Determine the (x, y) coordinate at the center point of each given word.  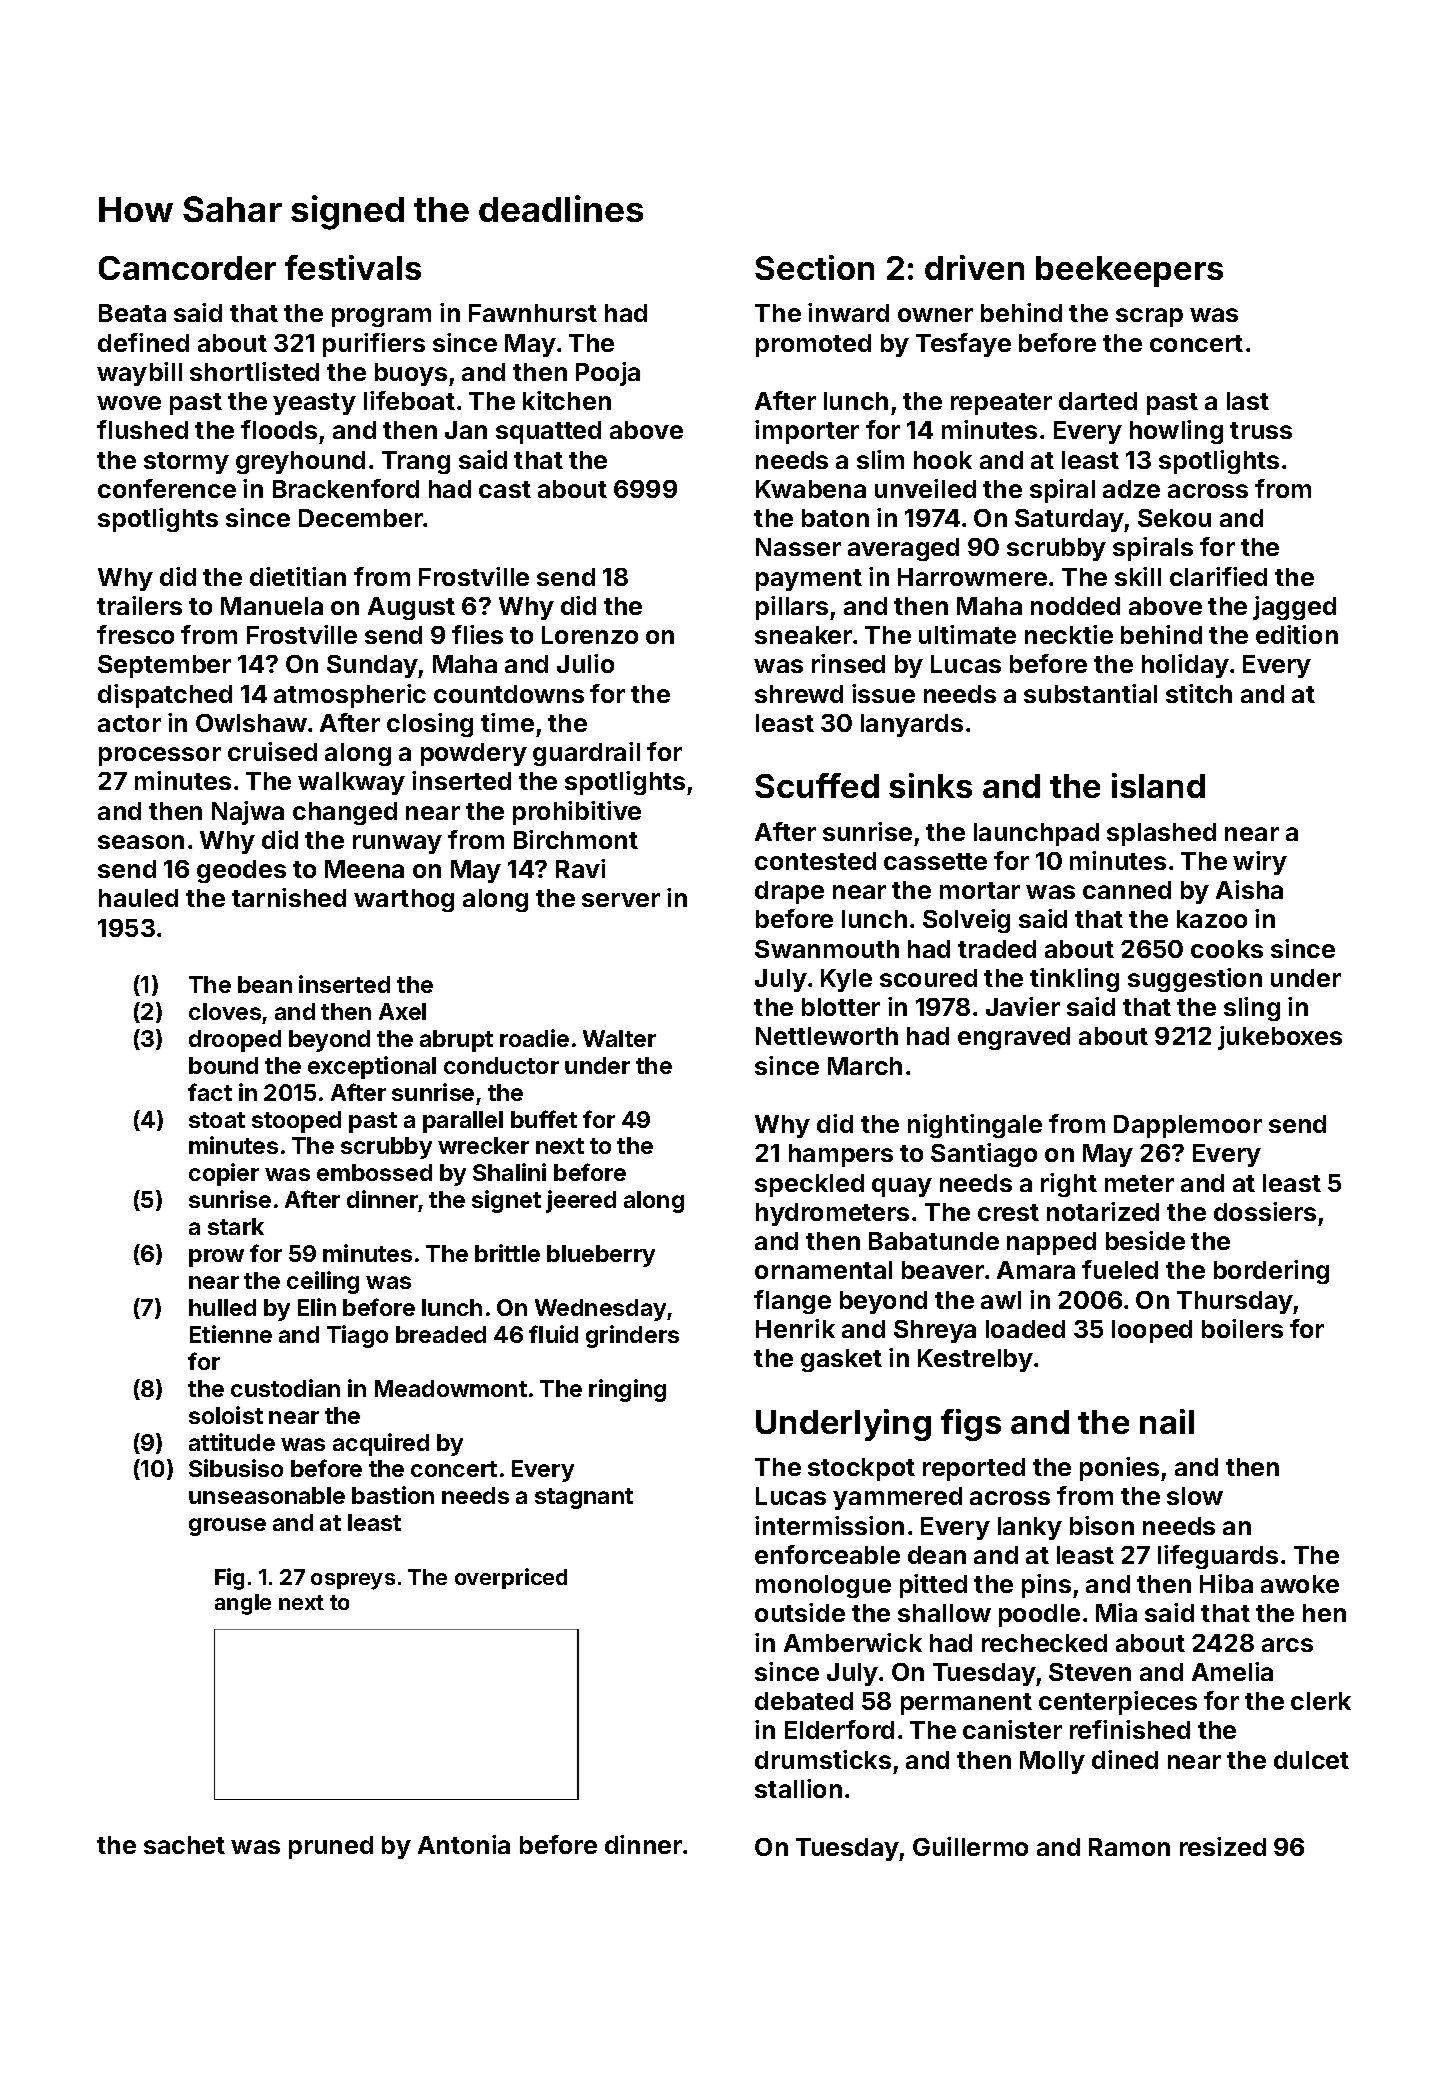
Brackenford (346, 488)
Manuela (272, 606)
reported (974, 1469)
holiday (1185, 666)
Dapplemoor (1188, 1126)
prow (216, 1258)
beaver (943, 1270)
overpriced (511, 1578)
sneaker (803, 635)
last (1248, 401)
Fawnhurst (533, 313)
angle (243, 1604)
